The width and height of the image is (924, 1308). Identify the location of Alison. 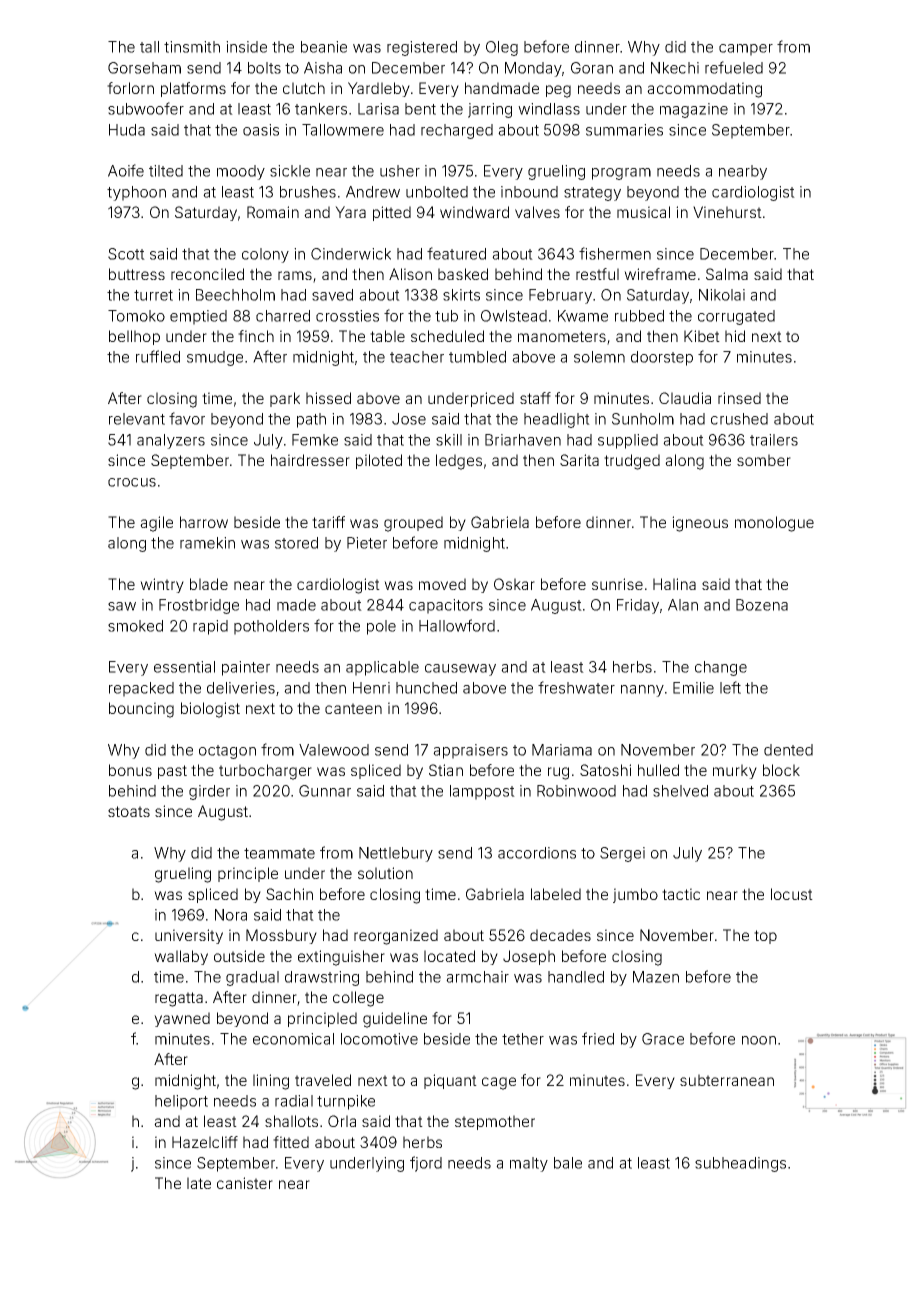
(410, 274).
